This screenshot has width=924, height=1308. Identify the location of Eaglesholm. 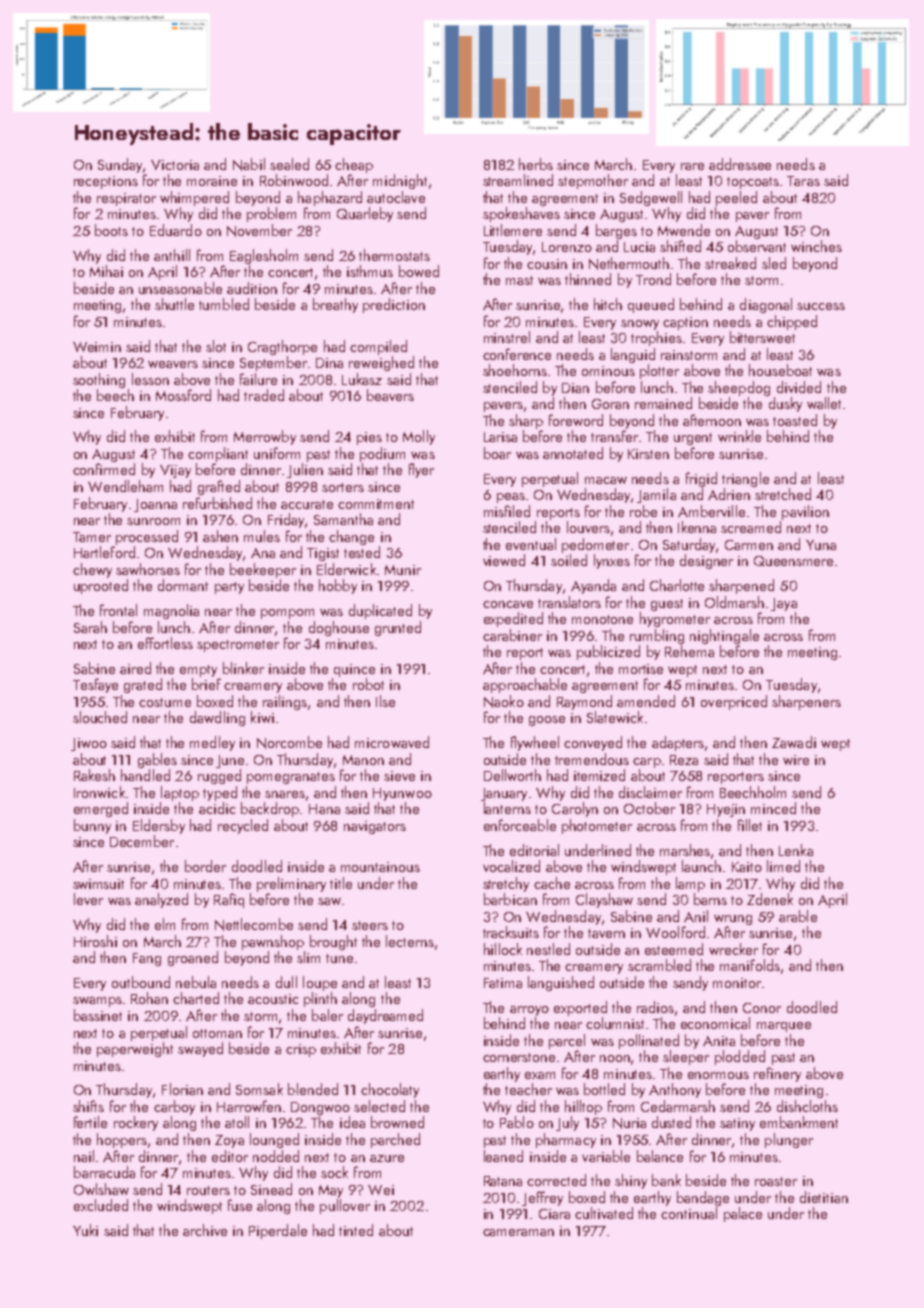
(264, 256).
